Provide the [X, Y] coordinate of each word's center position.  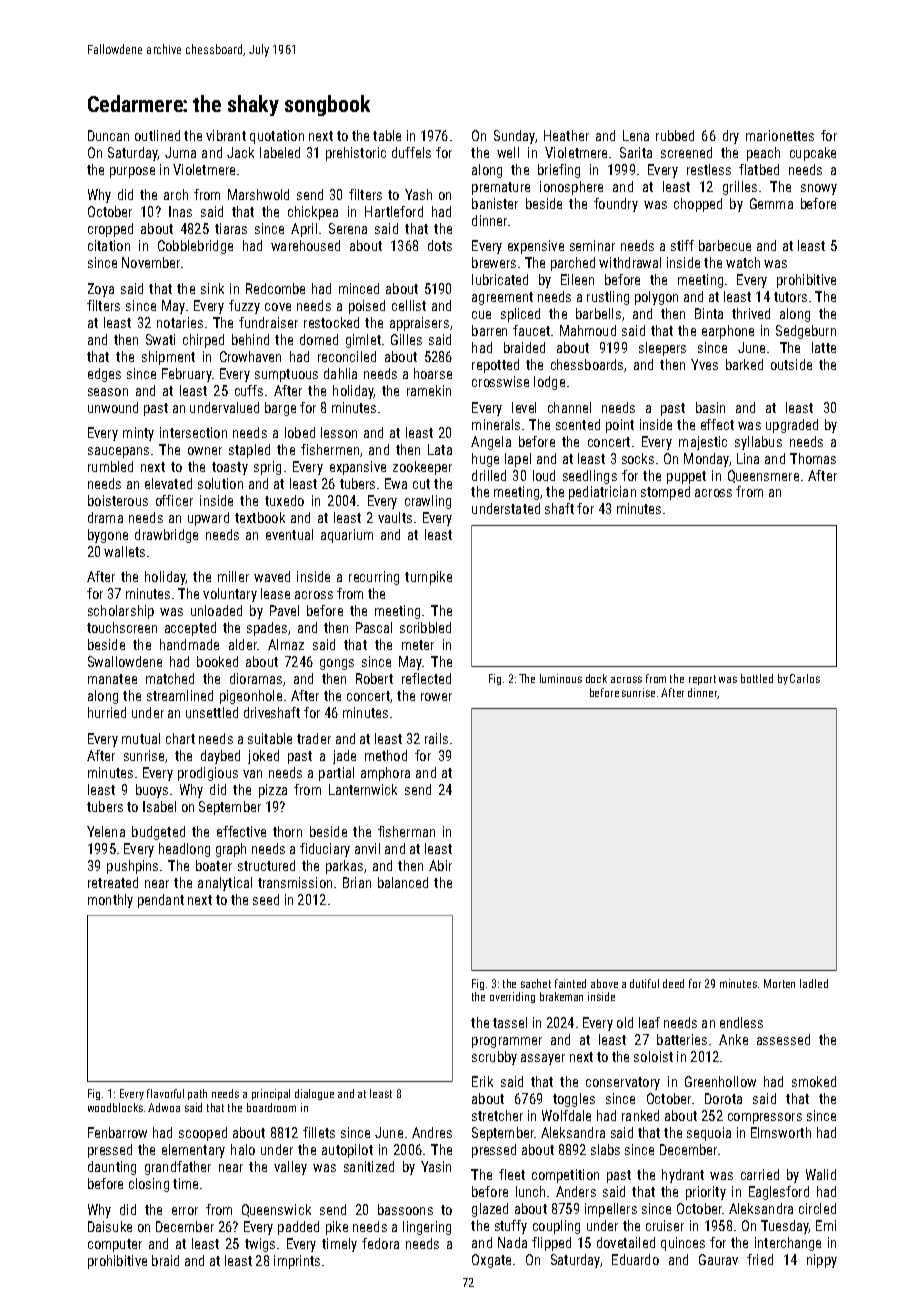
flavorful [165, 1093]
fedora [380, 1243]
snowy [819, 189]
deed [673, 983]
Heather [566, 135]
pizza [273, 791]
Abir [440, 865]
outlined [157, 135]
